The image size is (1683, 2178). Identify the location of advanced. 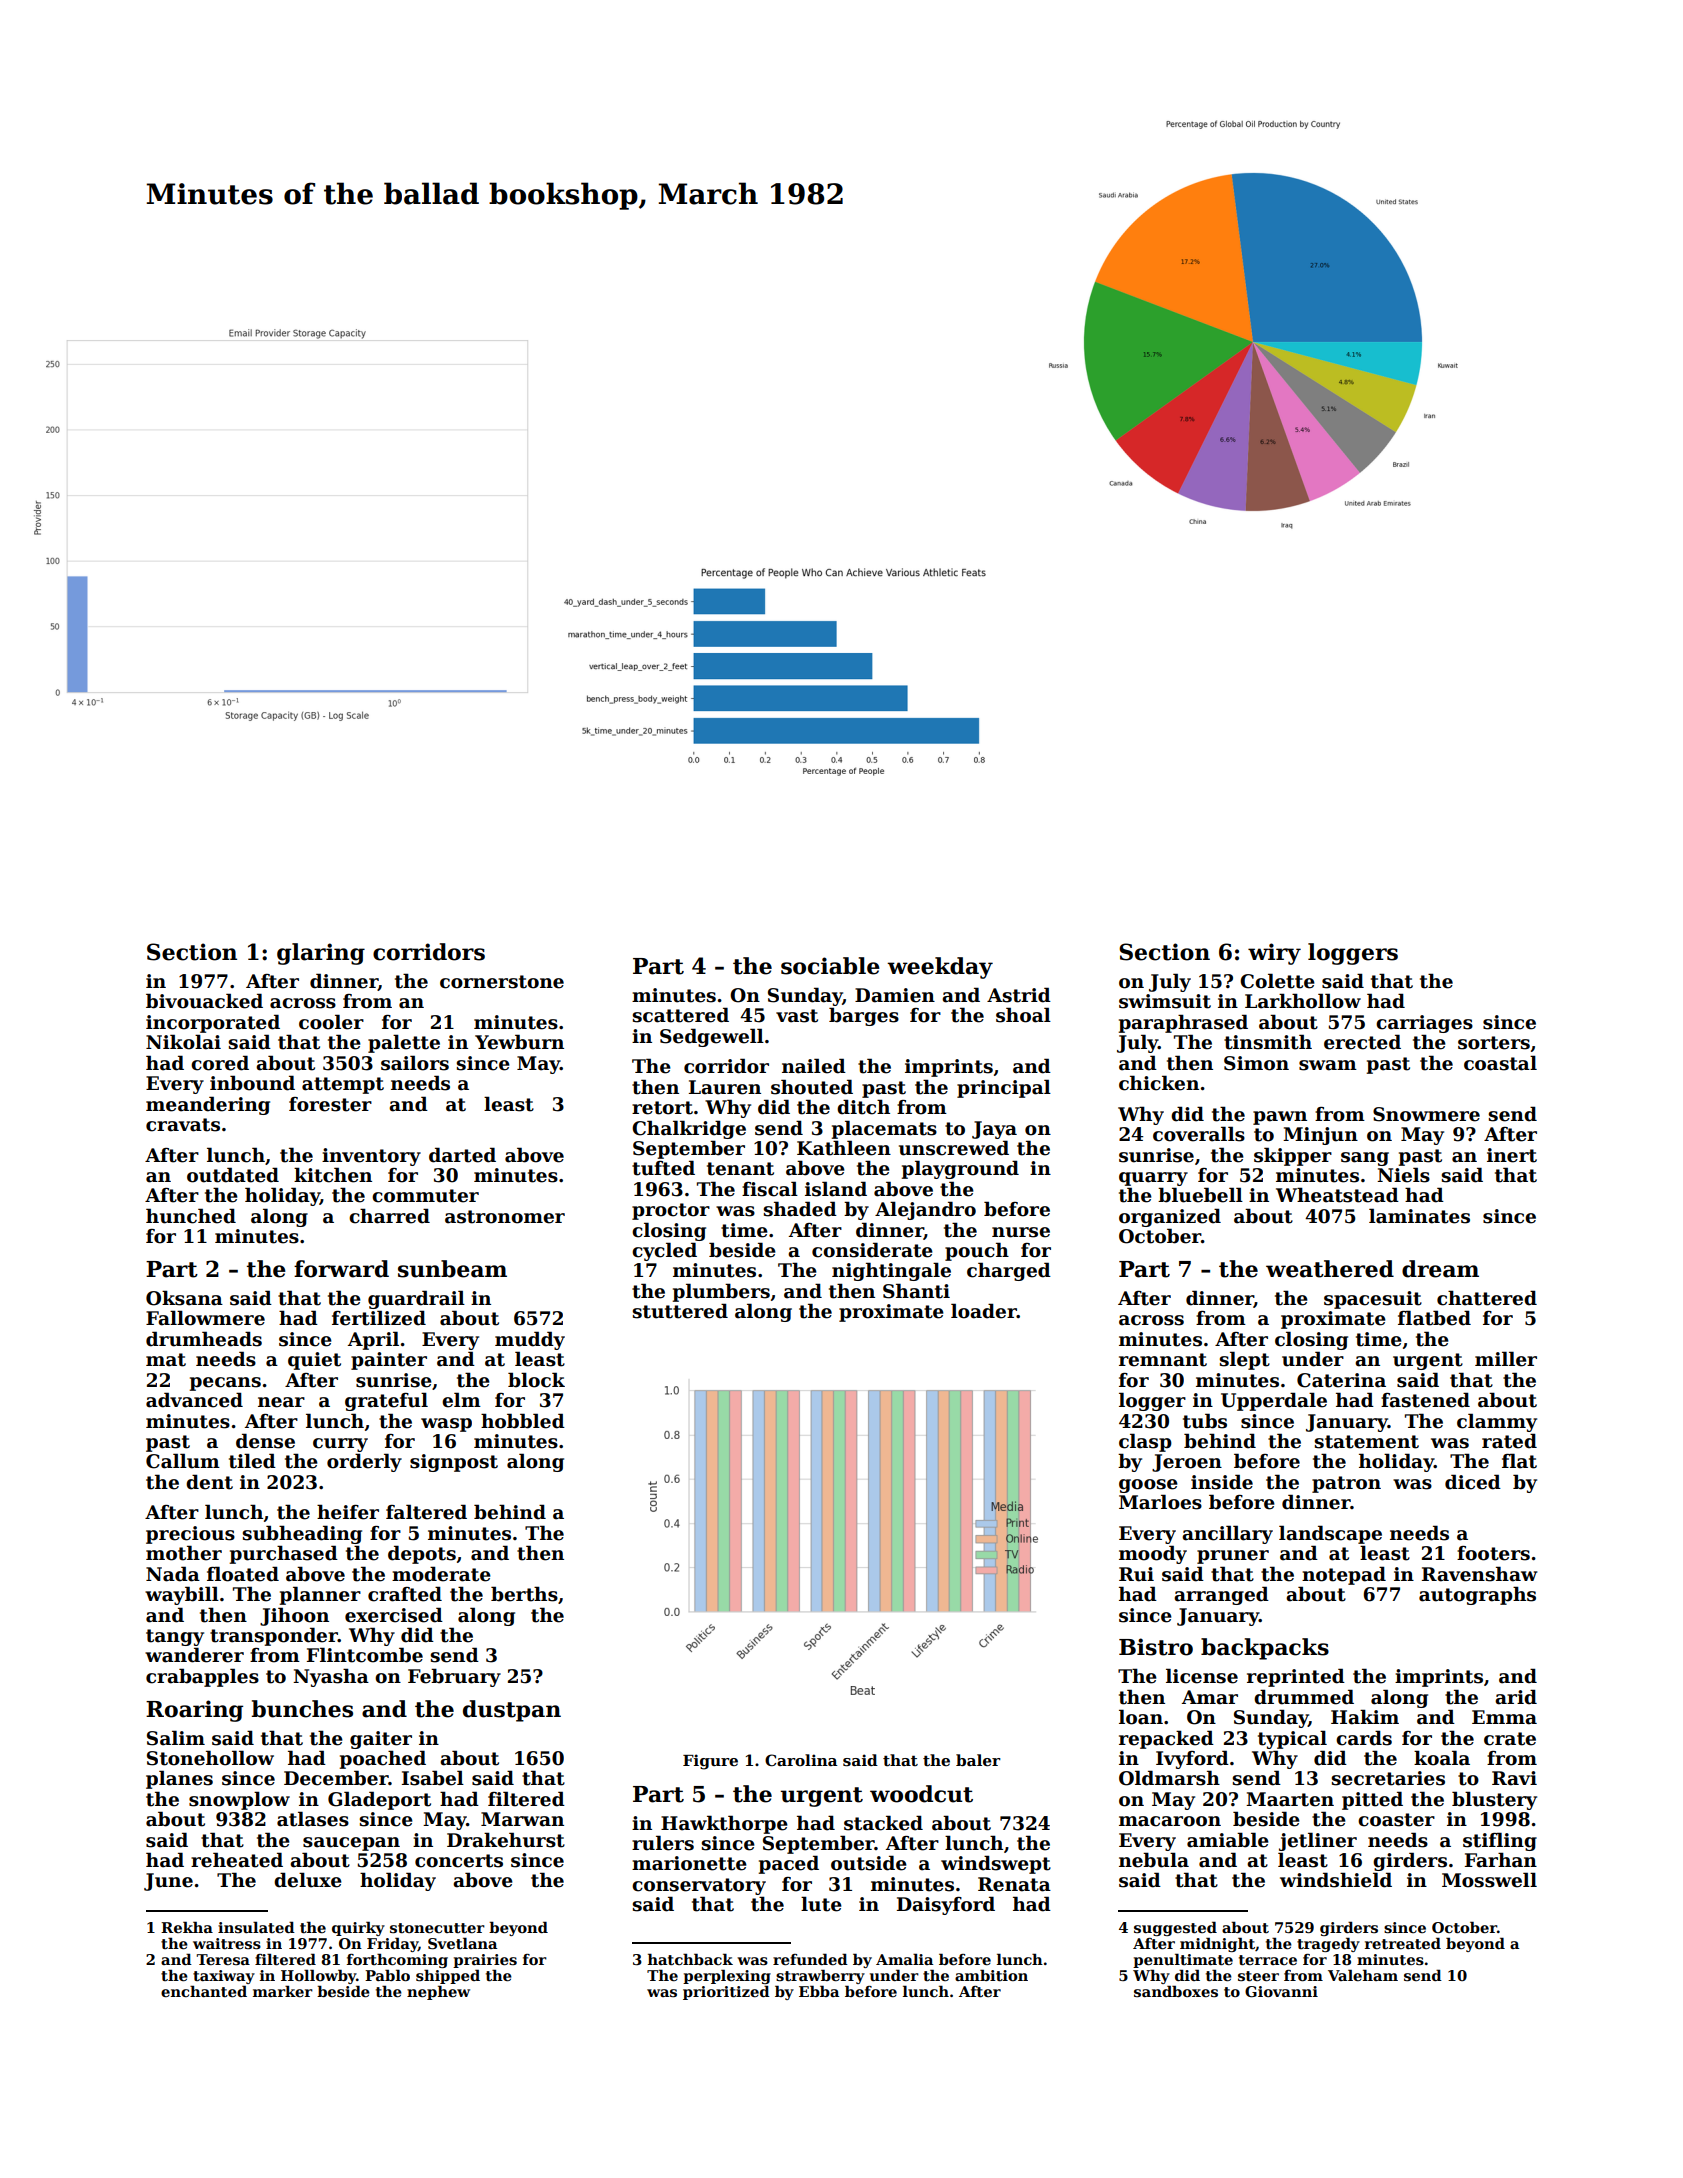
(194, 1400).
